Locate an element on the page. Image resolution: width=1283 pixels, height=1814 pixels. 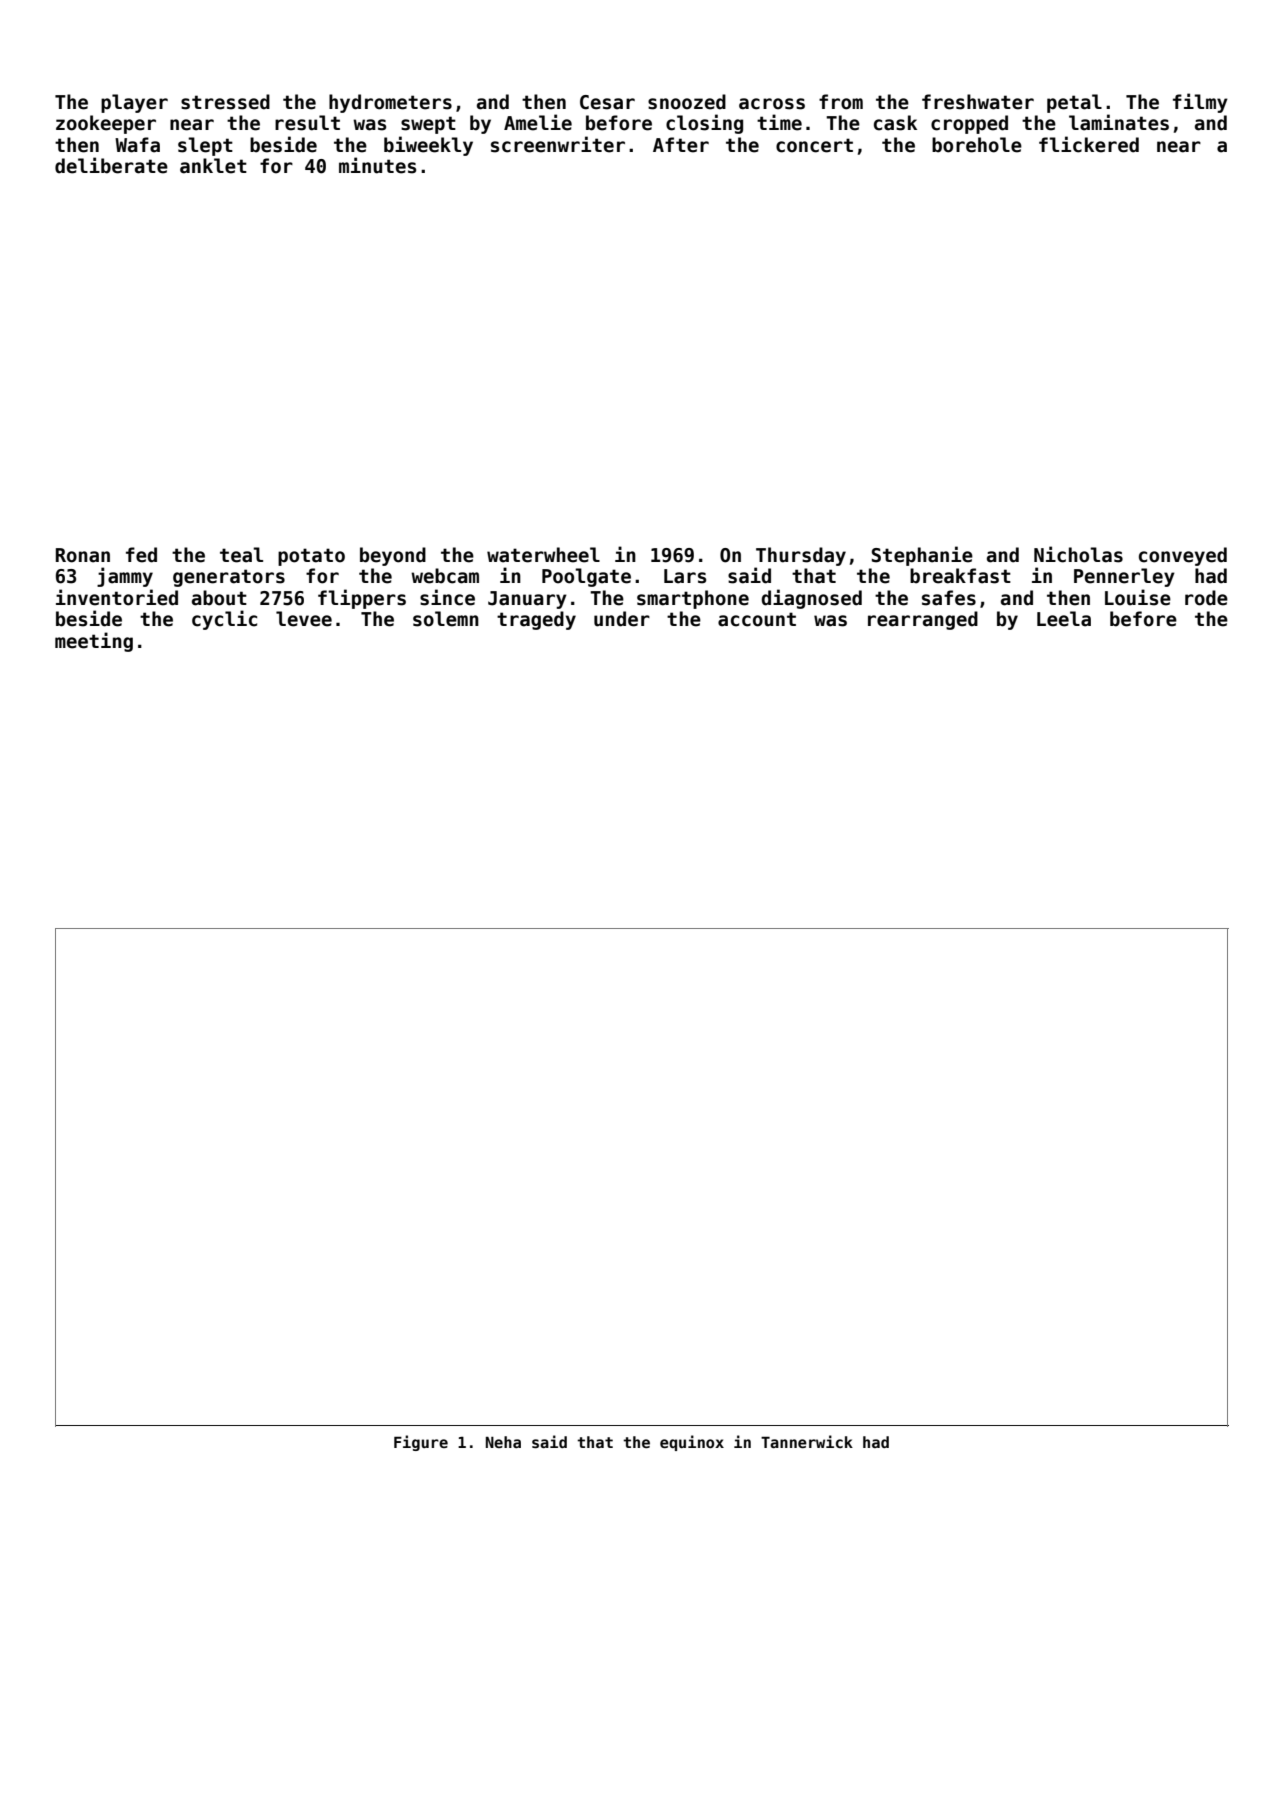
Louise is located at coordinates (1138, 597).
